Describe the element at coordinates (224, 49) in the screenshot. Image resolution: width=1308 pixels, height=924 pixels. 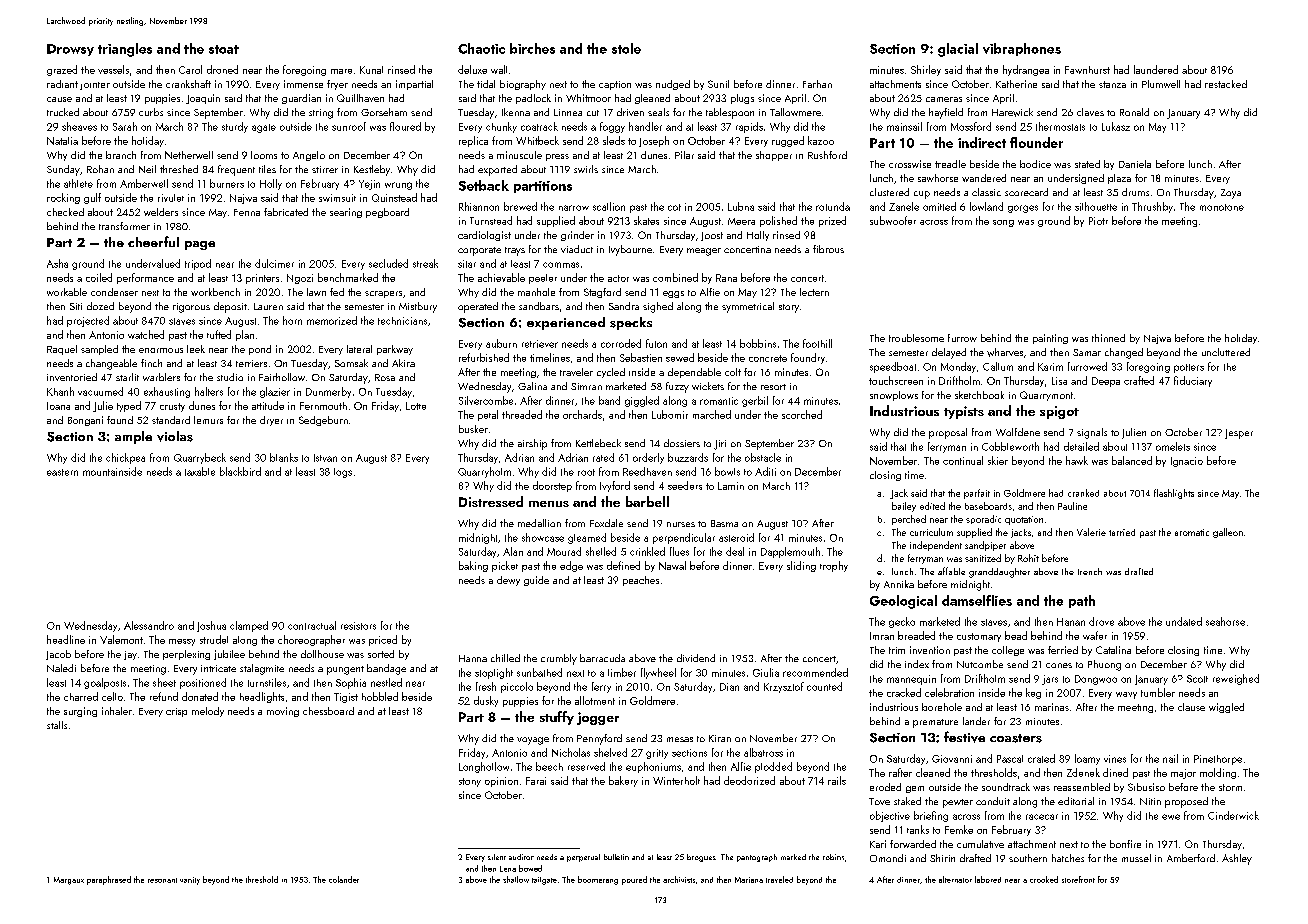
I see `stoat` at that location.
